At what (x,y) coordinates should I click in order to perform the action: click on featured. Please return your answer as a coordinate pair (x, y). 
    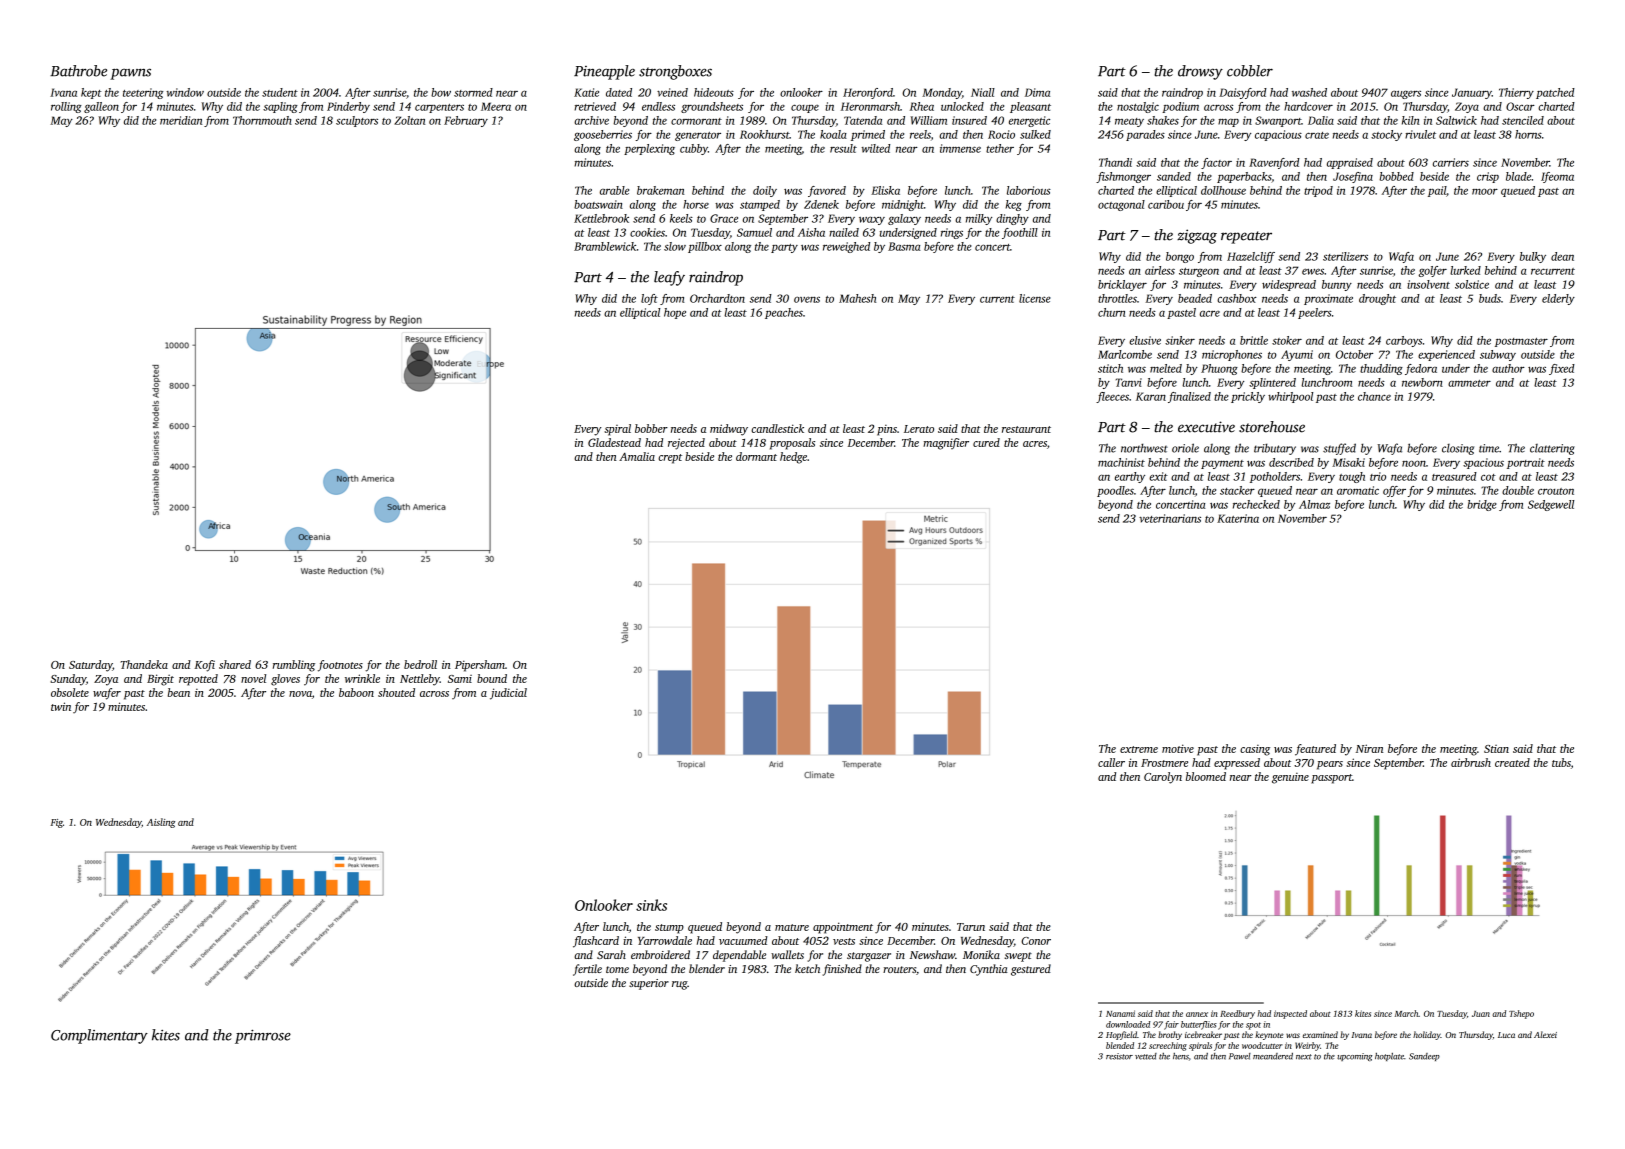
    Looking at the image, I should click on (1315, 750).
